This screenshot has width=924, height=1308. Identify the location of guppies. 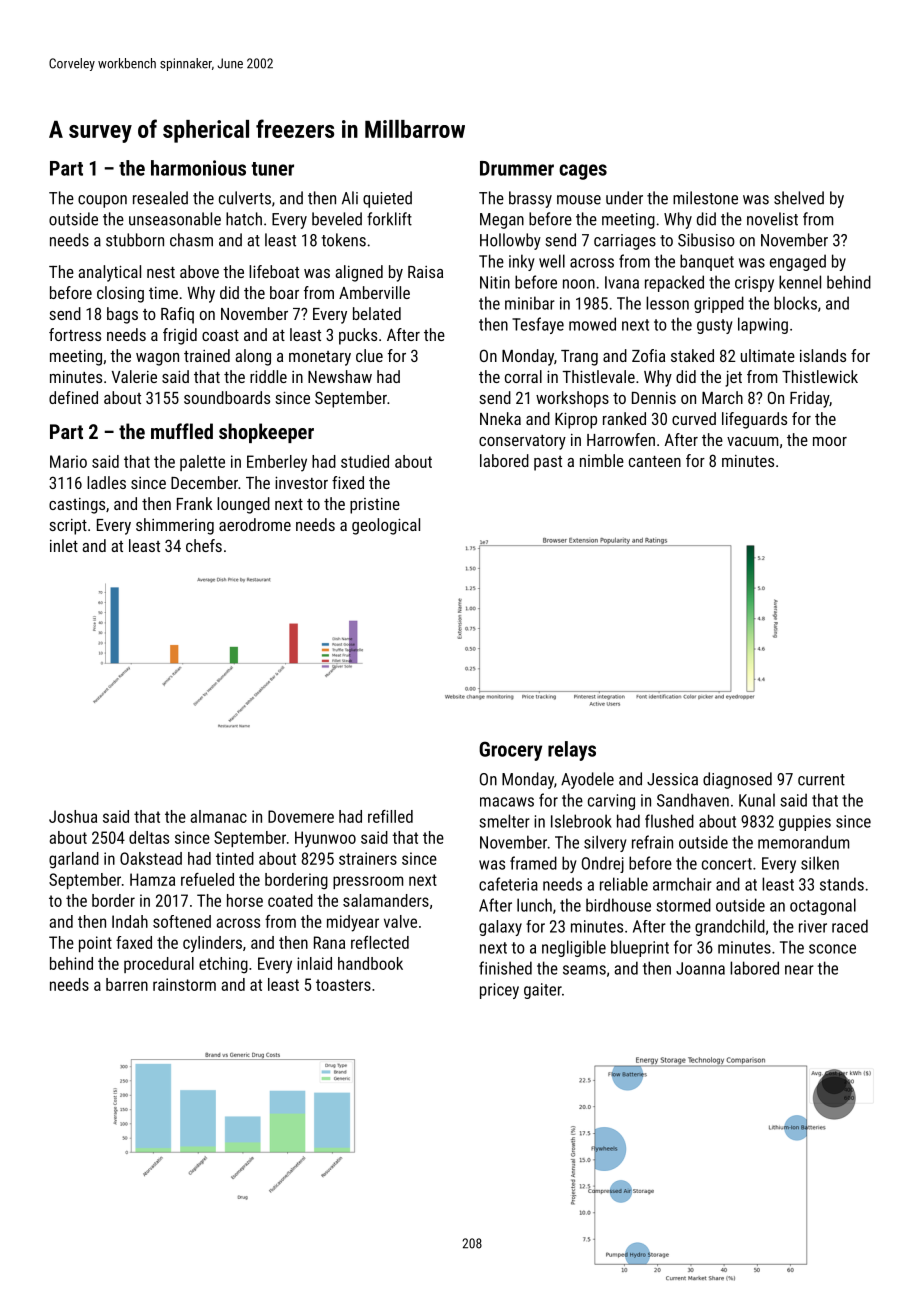
(805, 823).
